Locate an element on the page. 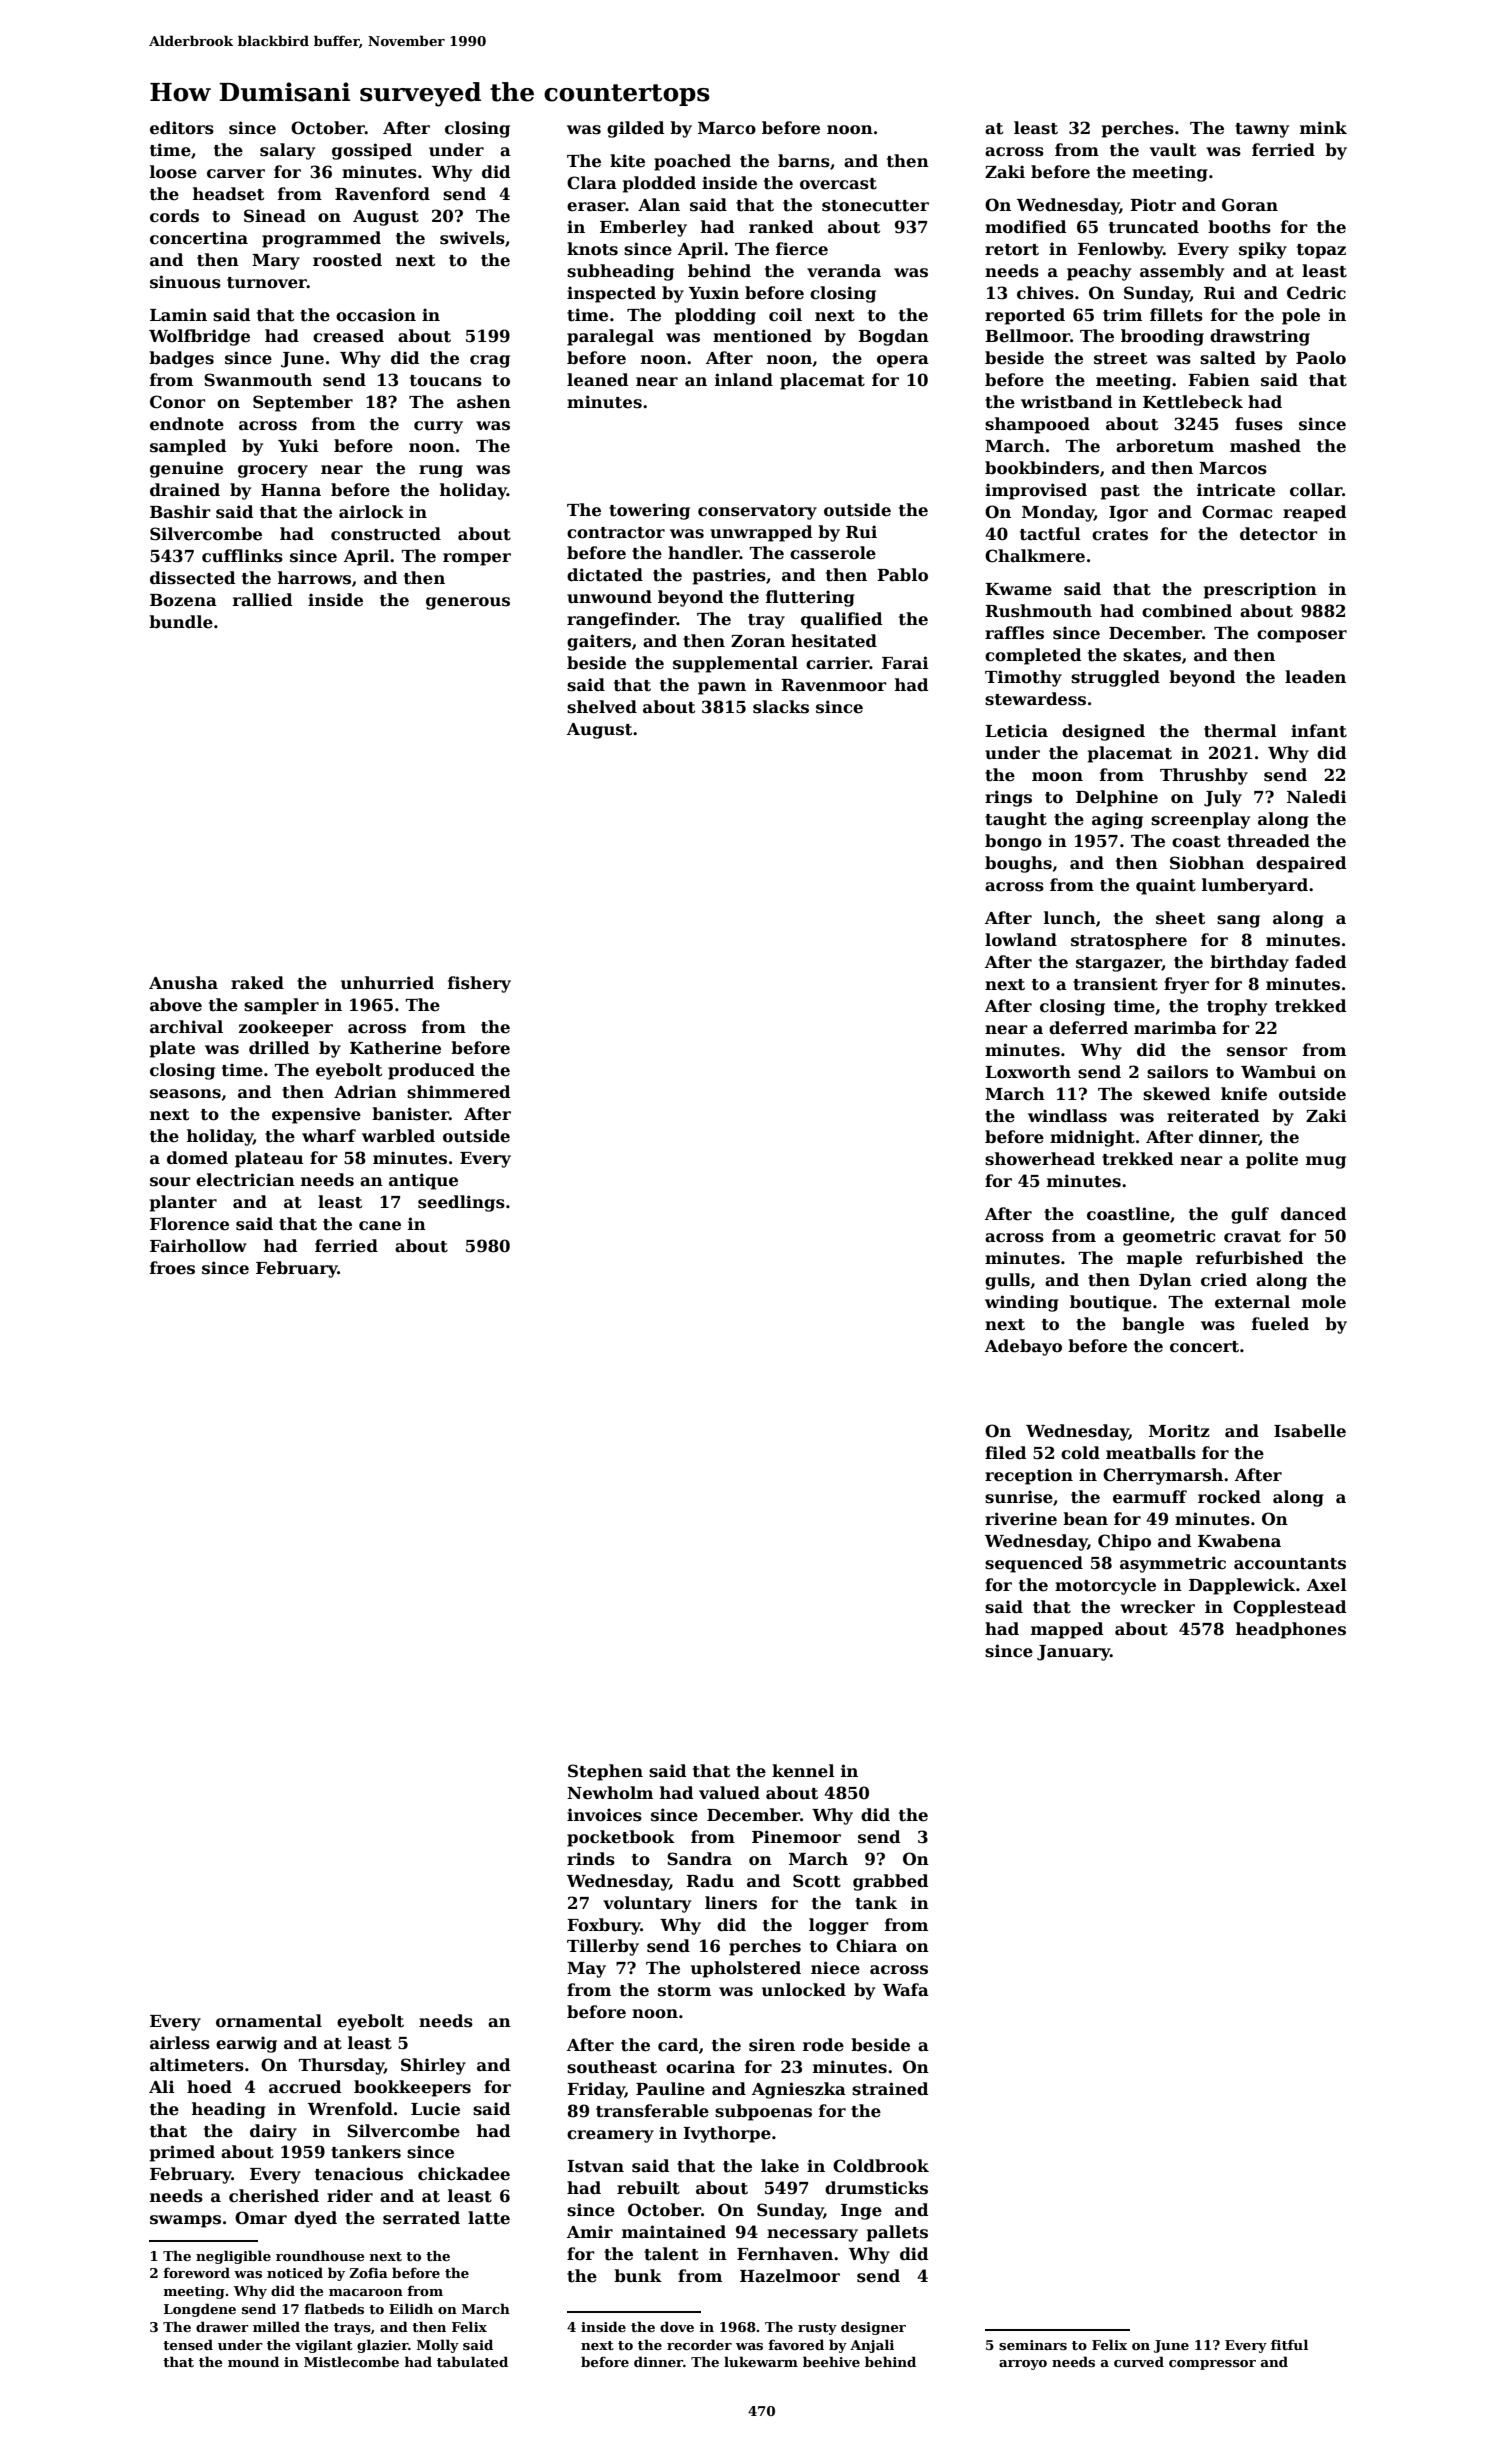 The image size is (1496, 2464). Isabelle is located at coordinates (1310, 1431).
